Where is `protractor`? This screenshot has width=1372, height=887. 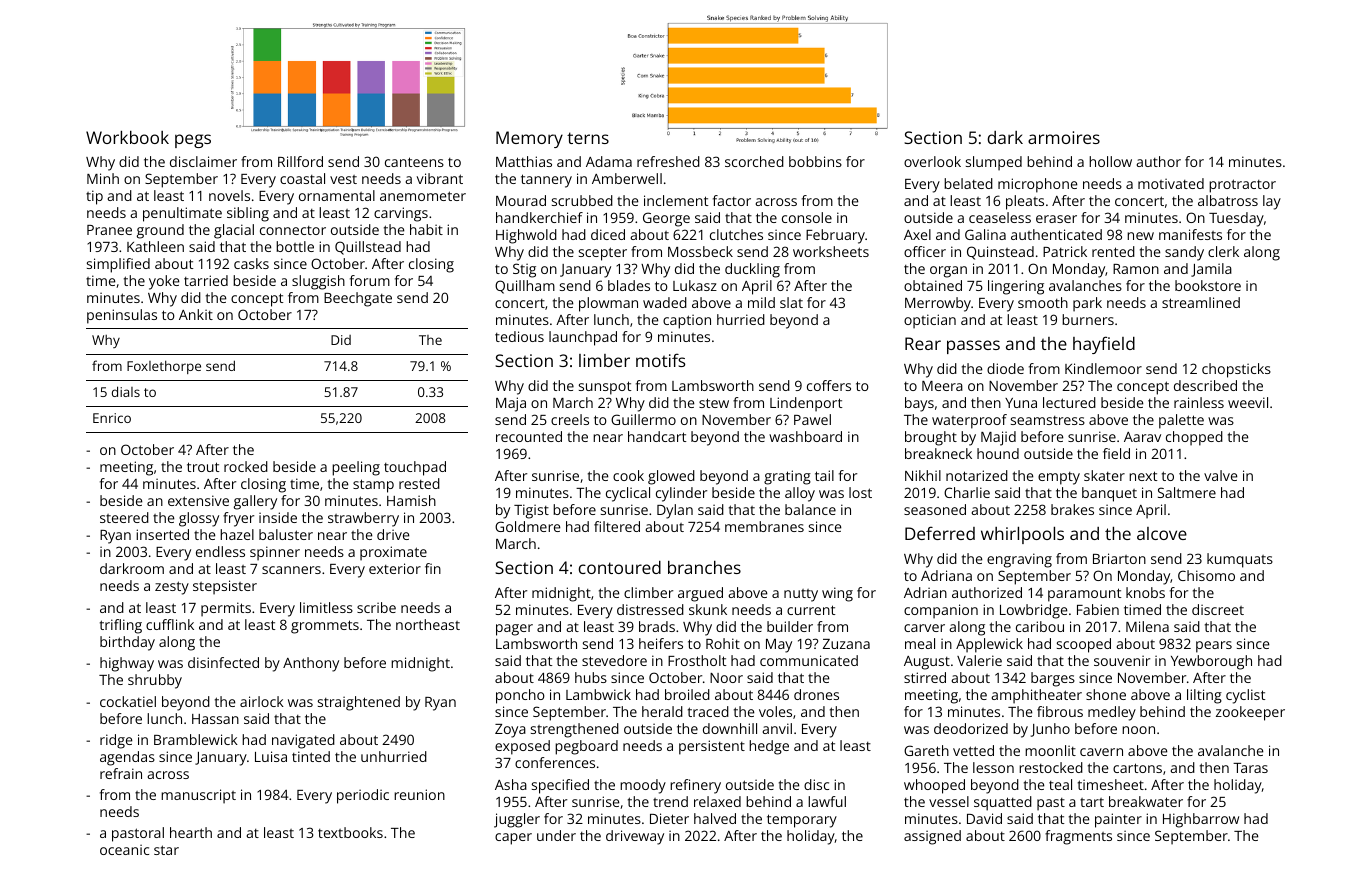 protractor is located at coordinates (1242, 186).
